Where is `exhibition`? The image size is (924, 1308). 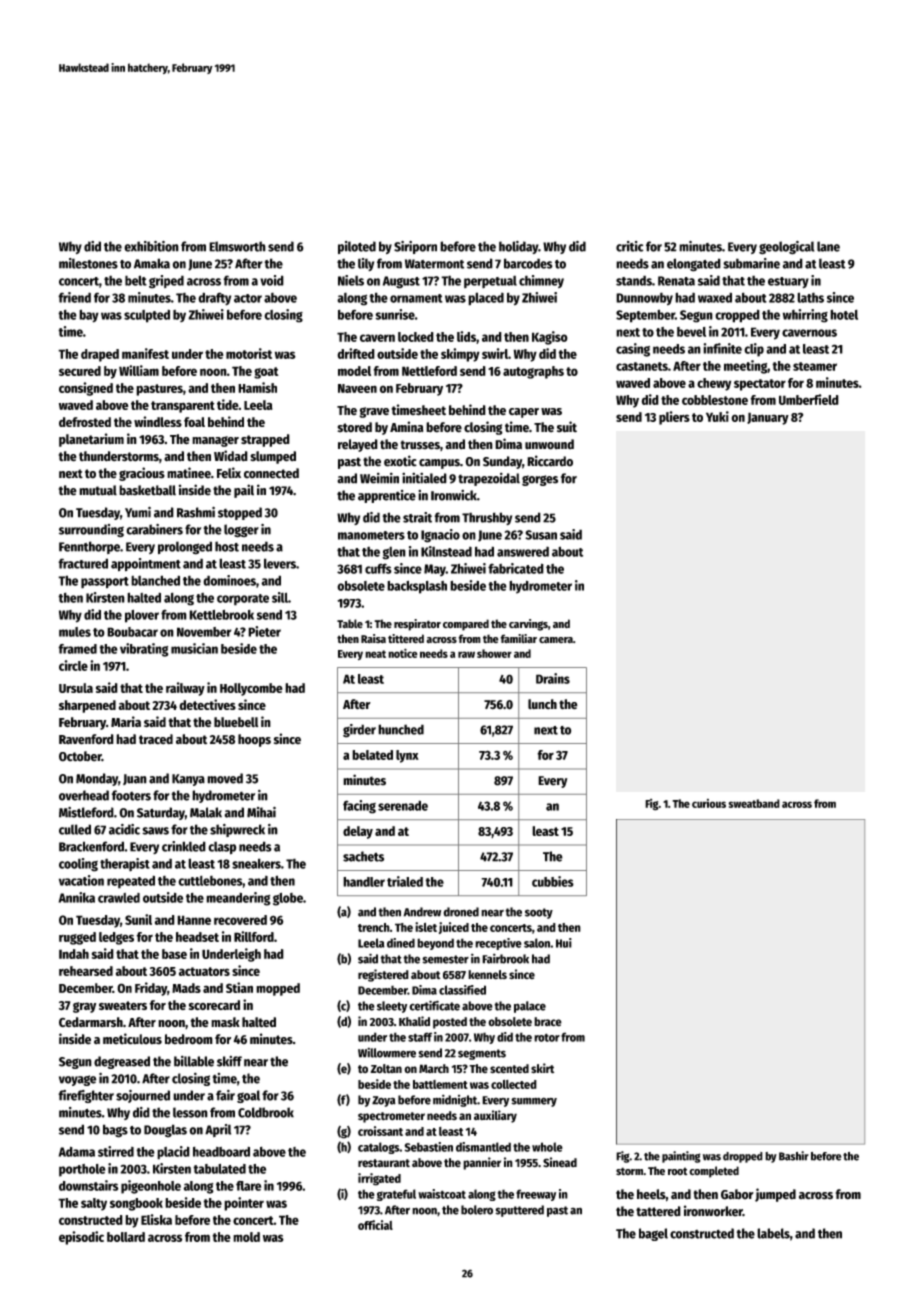 exhibition is located at coordinates (151, 246).
